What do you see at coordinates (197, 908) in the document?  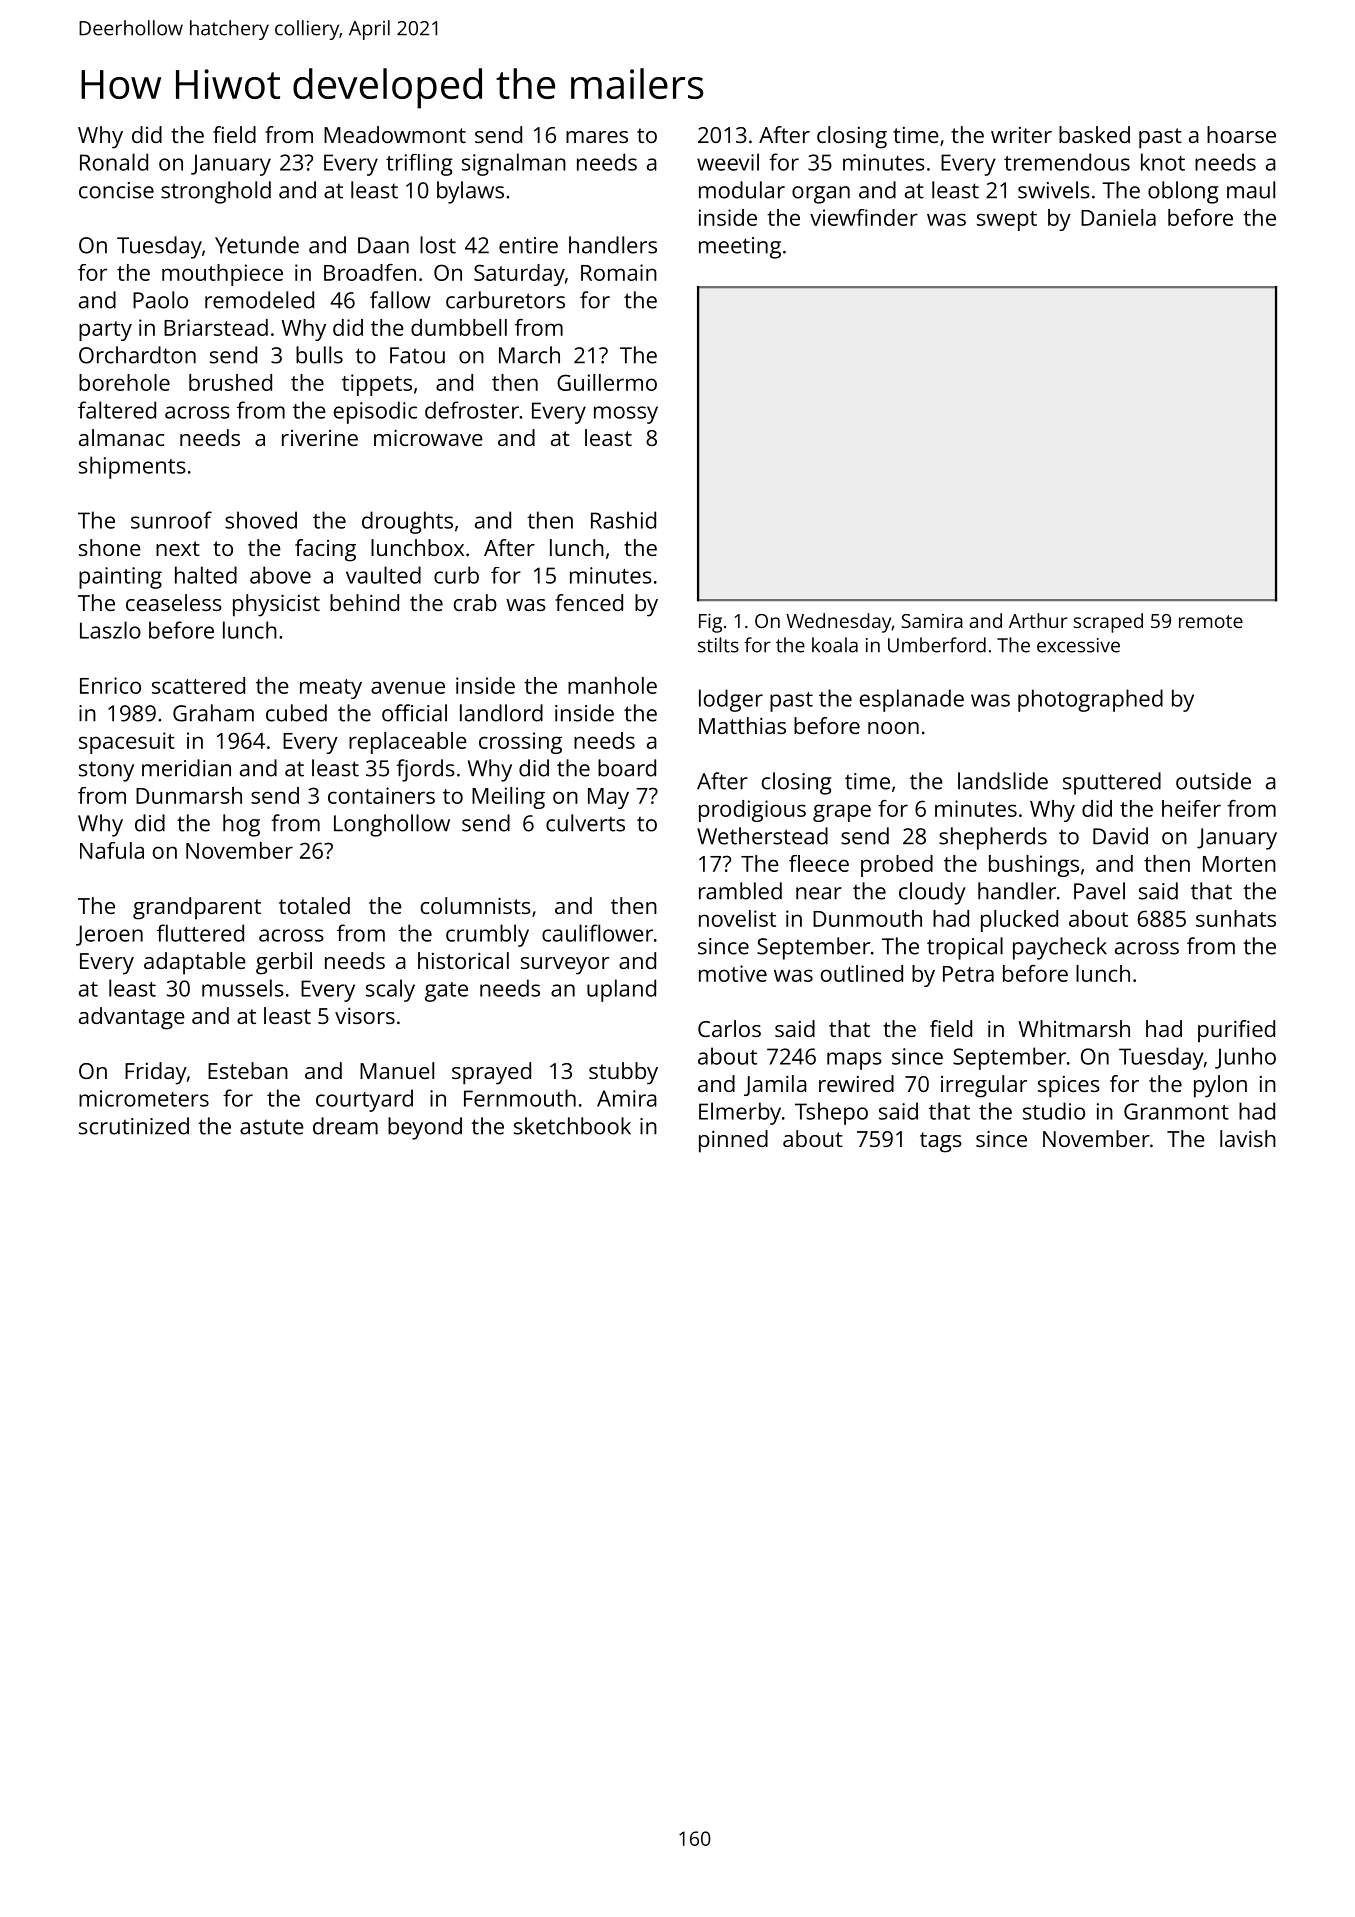 I see `grandparent` at bounding box center [197, 908].
